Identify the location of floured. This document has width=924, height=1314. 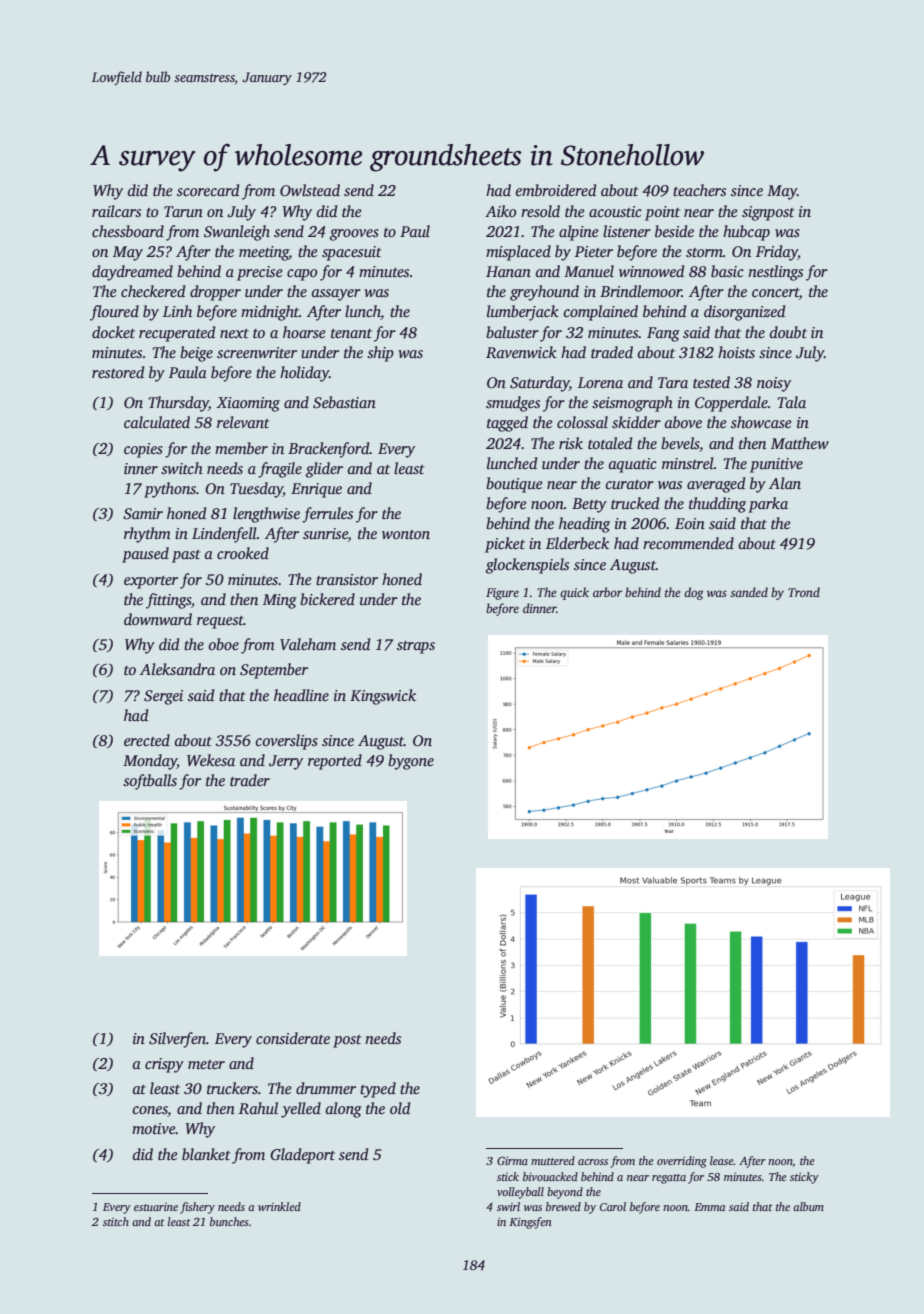
(114, 313).
